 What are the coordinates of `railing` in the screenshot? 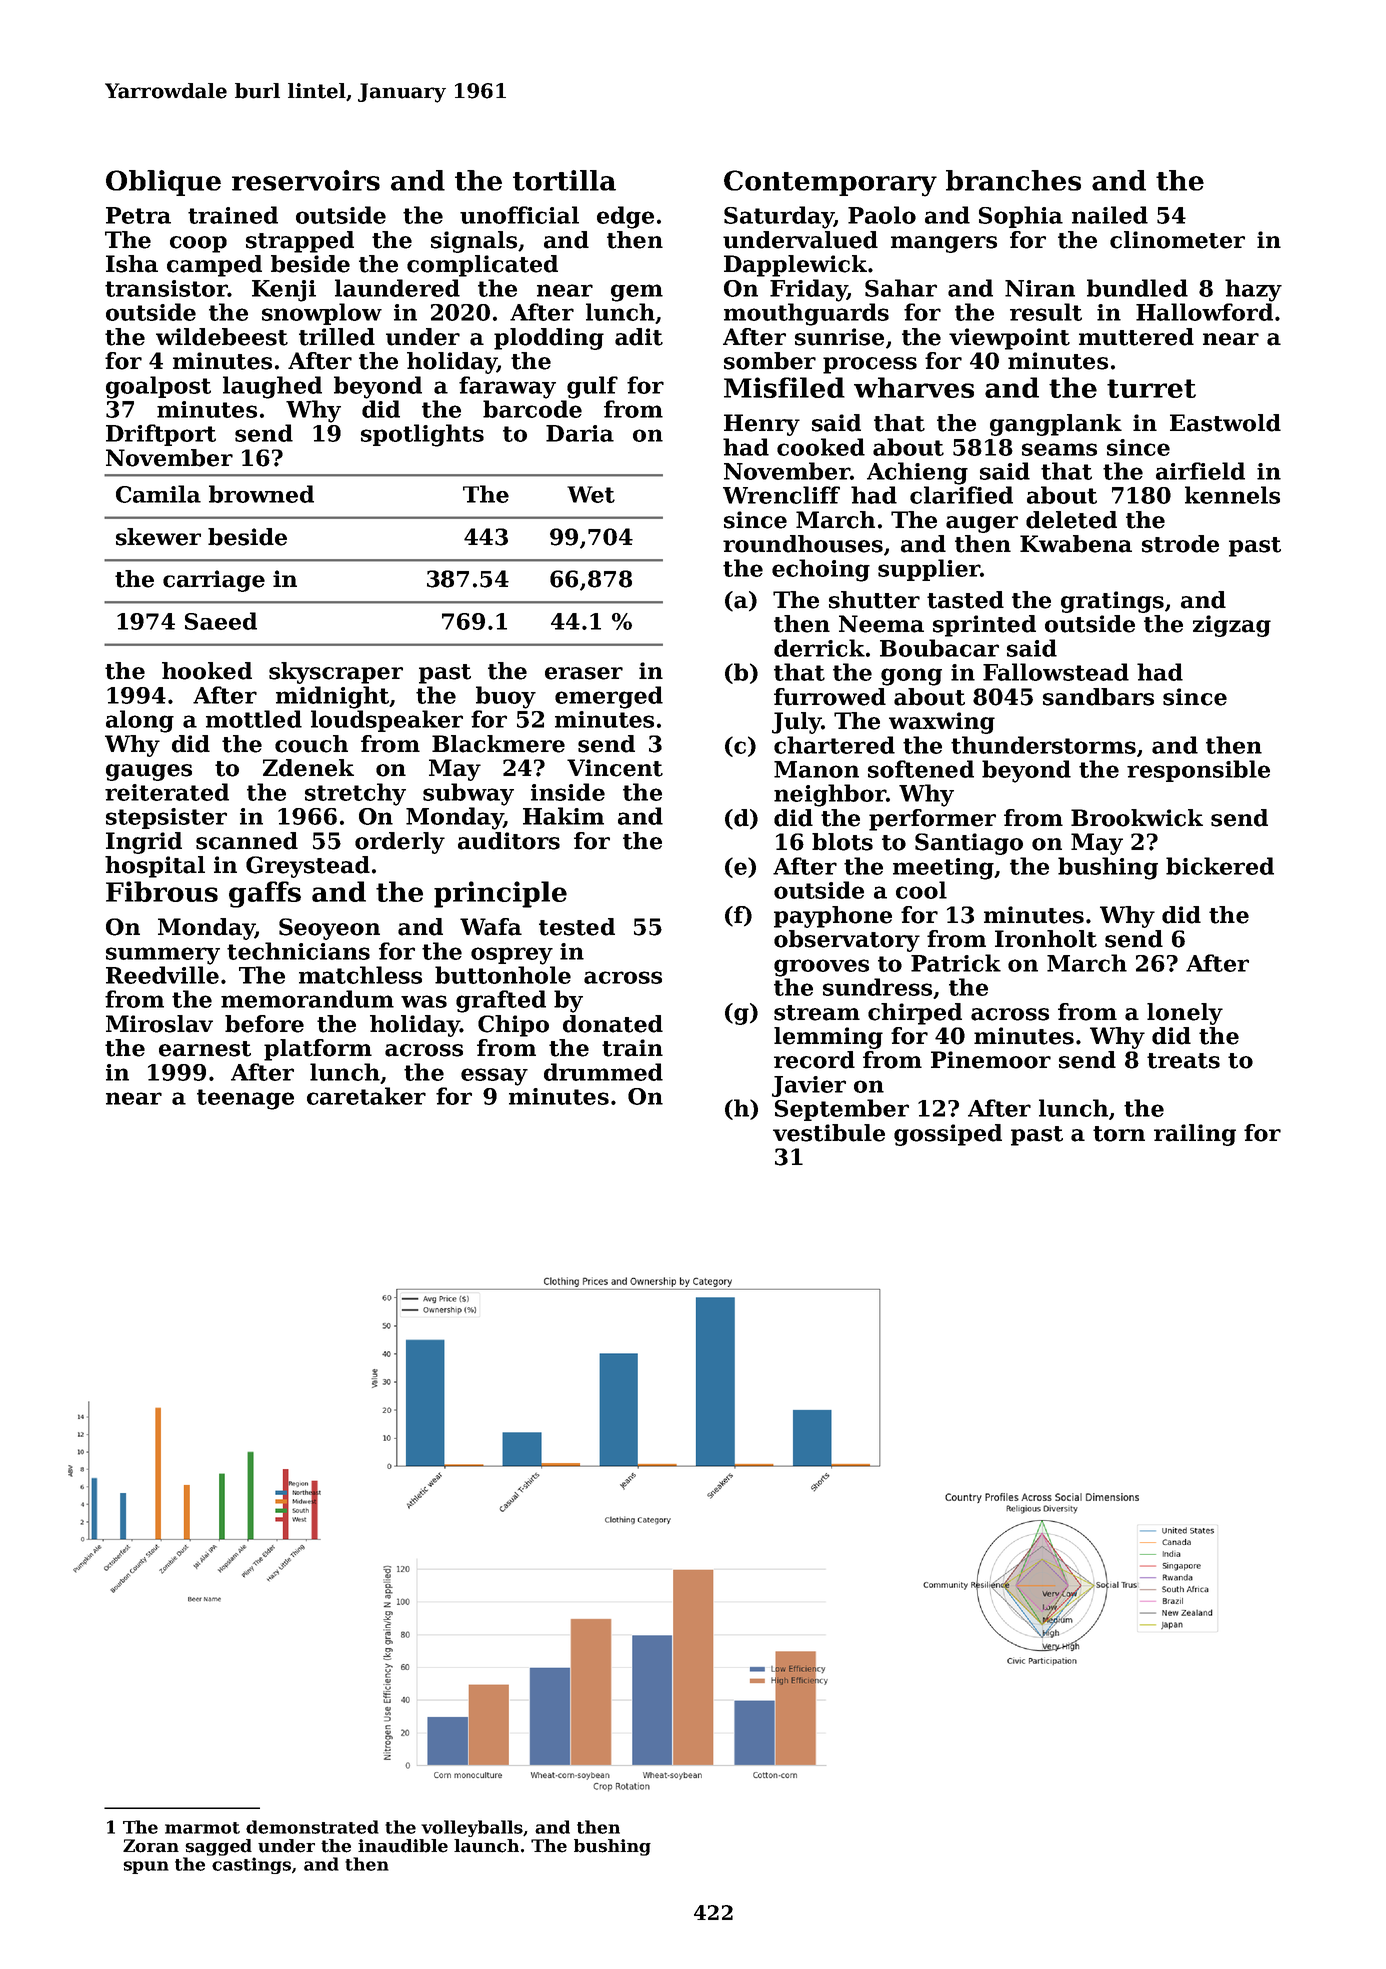 It's located at (1195, 1135).
